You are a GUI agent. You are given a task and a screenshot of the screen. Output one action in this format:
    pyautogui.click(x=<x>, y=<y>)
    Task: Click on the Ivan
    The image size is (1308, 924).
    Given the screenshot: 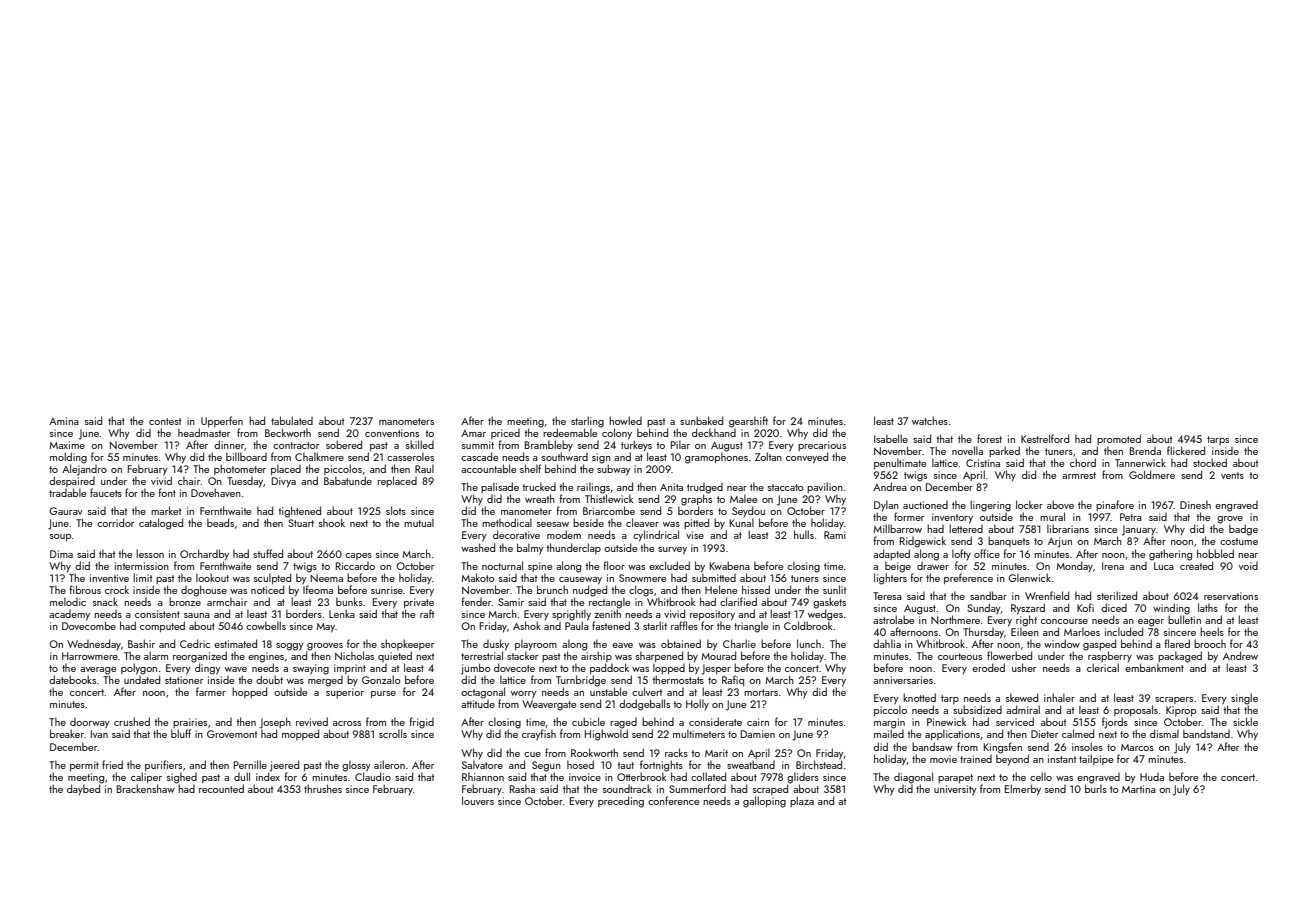 What is the action you would take?
    pyautogui.click(x=99, y=734)
